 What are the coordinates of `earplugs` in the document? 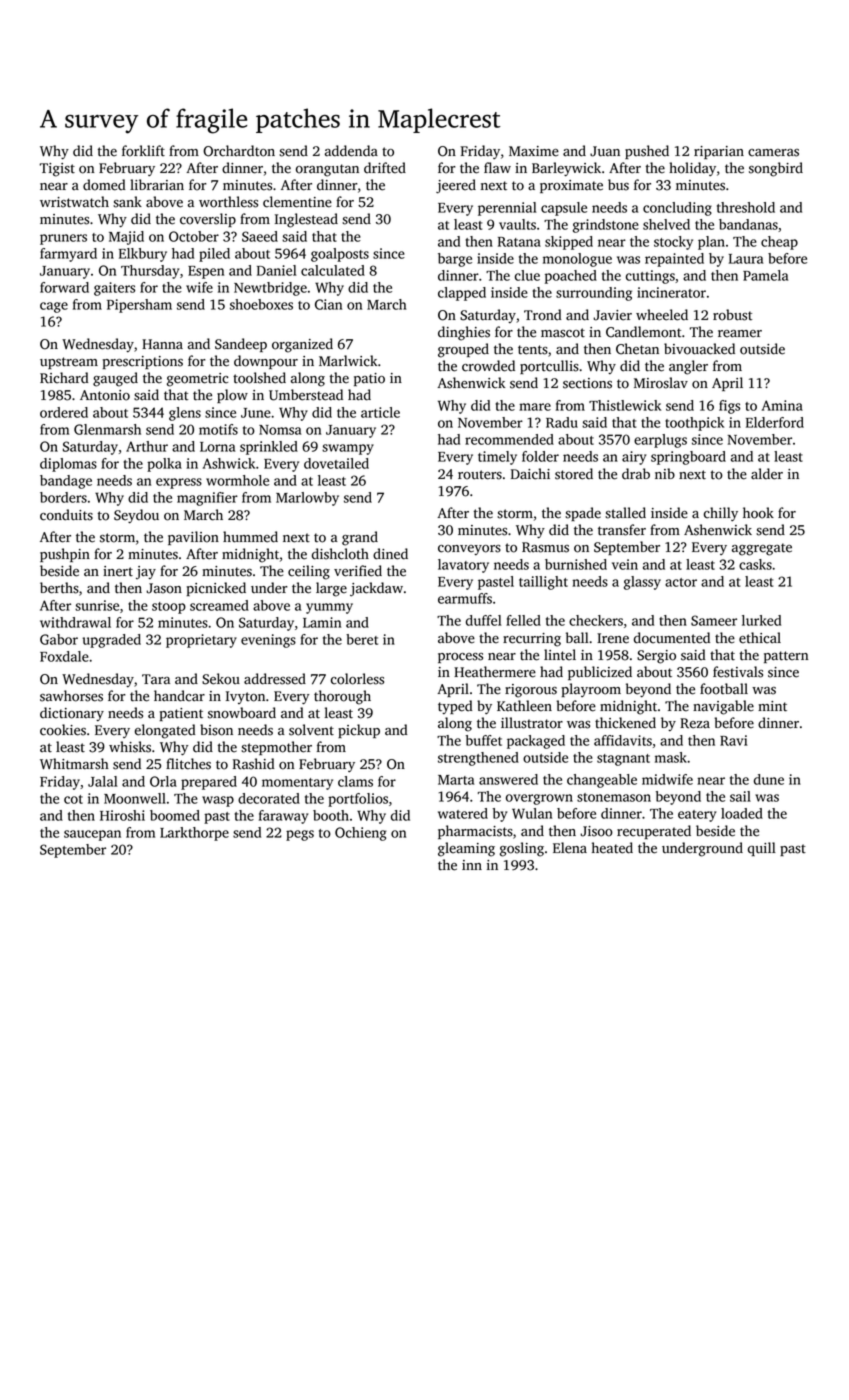 It's located at (660, 441).
